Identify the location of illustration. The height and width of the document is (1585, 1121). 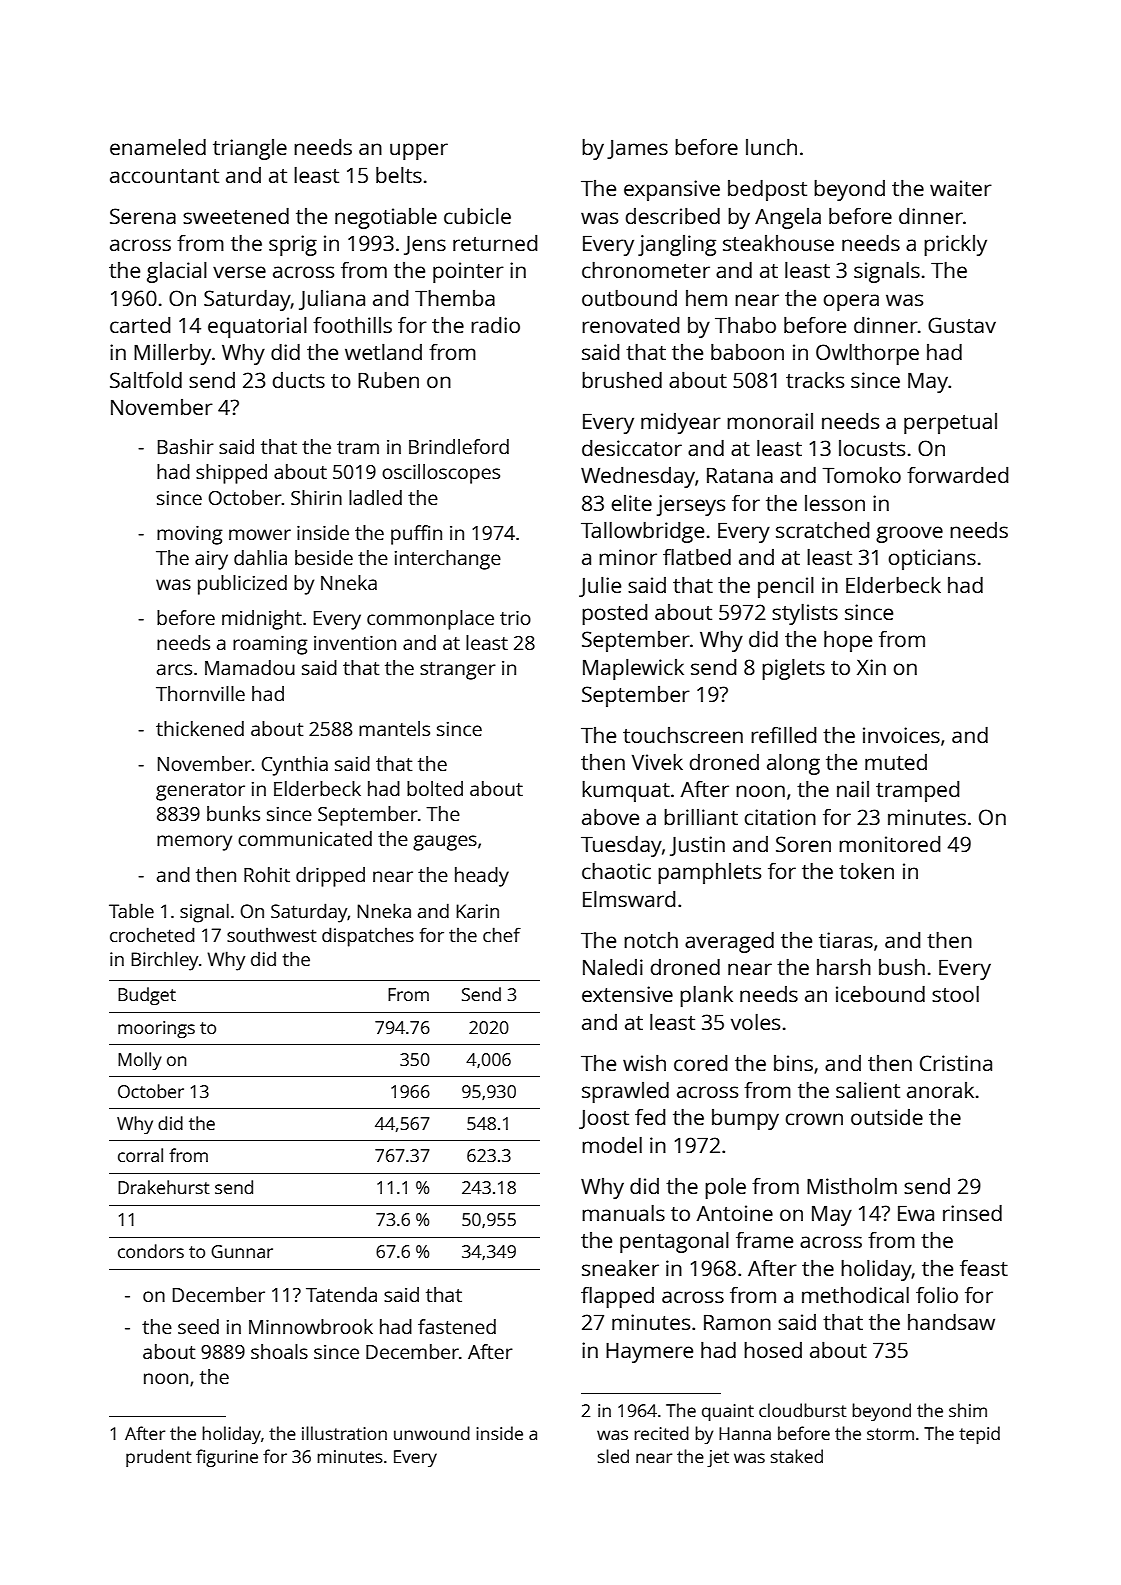
(344, 1433).
